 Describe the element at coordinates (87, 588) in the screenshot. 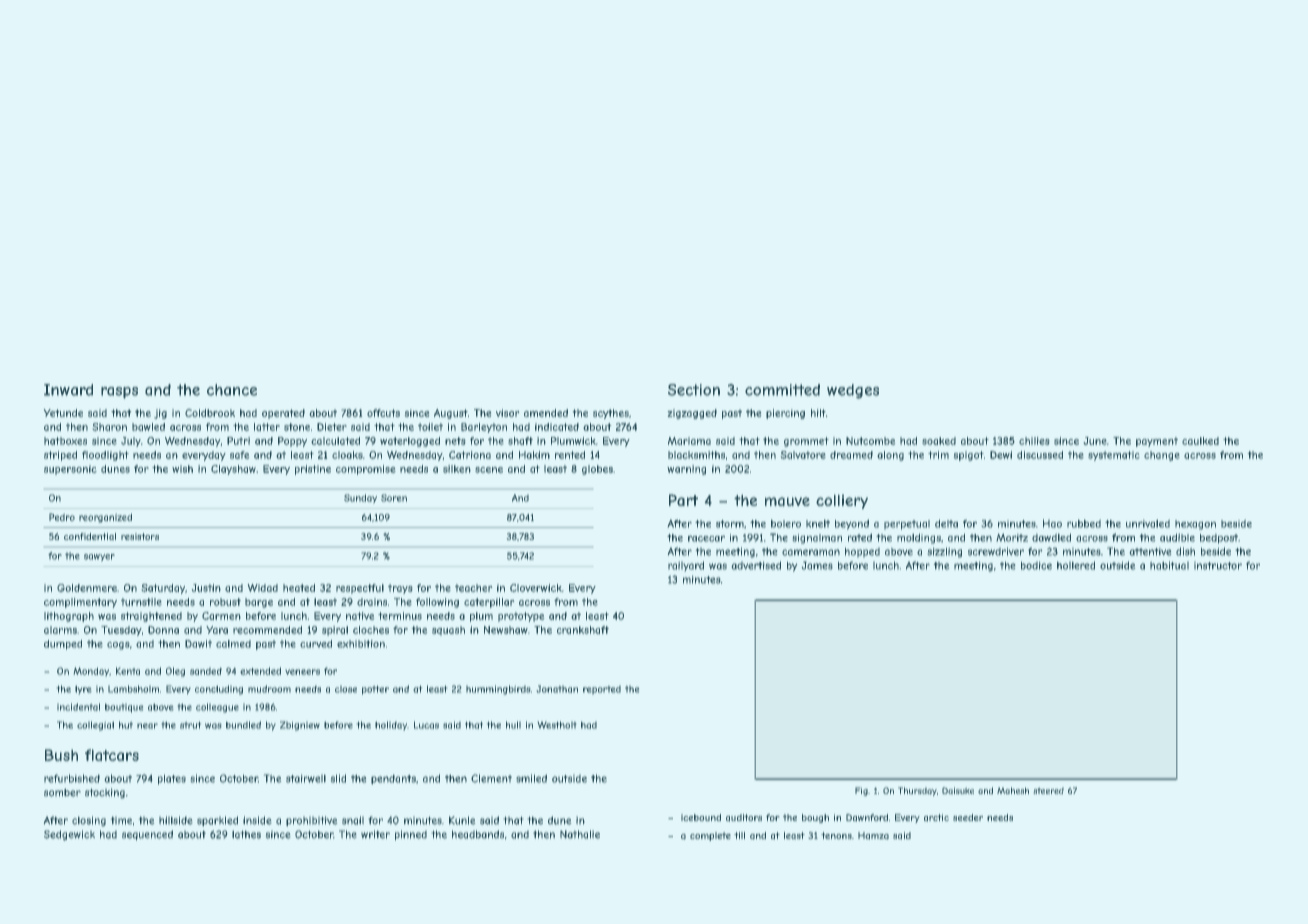

I see `Goldenmere` at that location.
